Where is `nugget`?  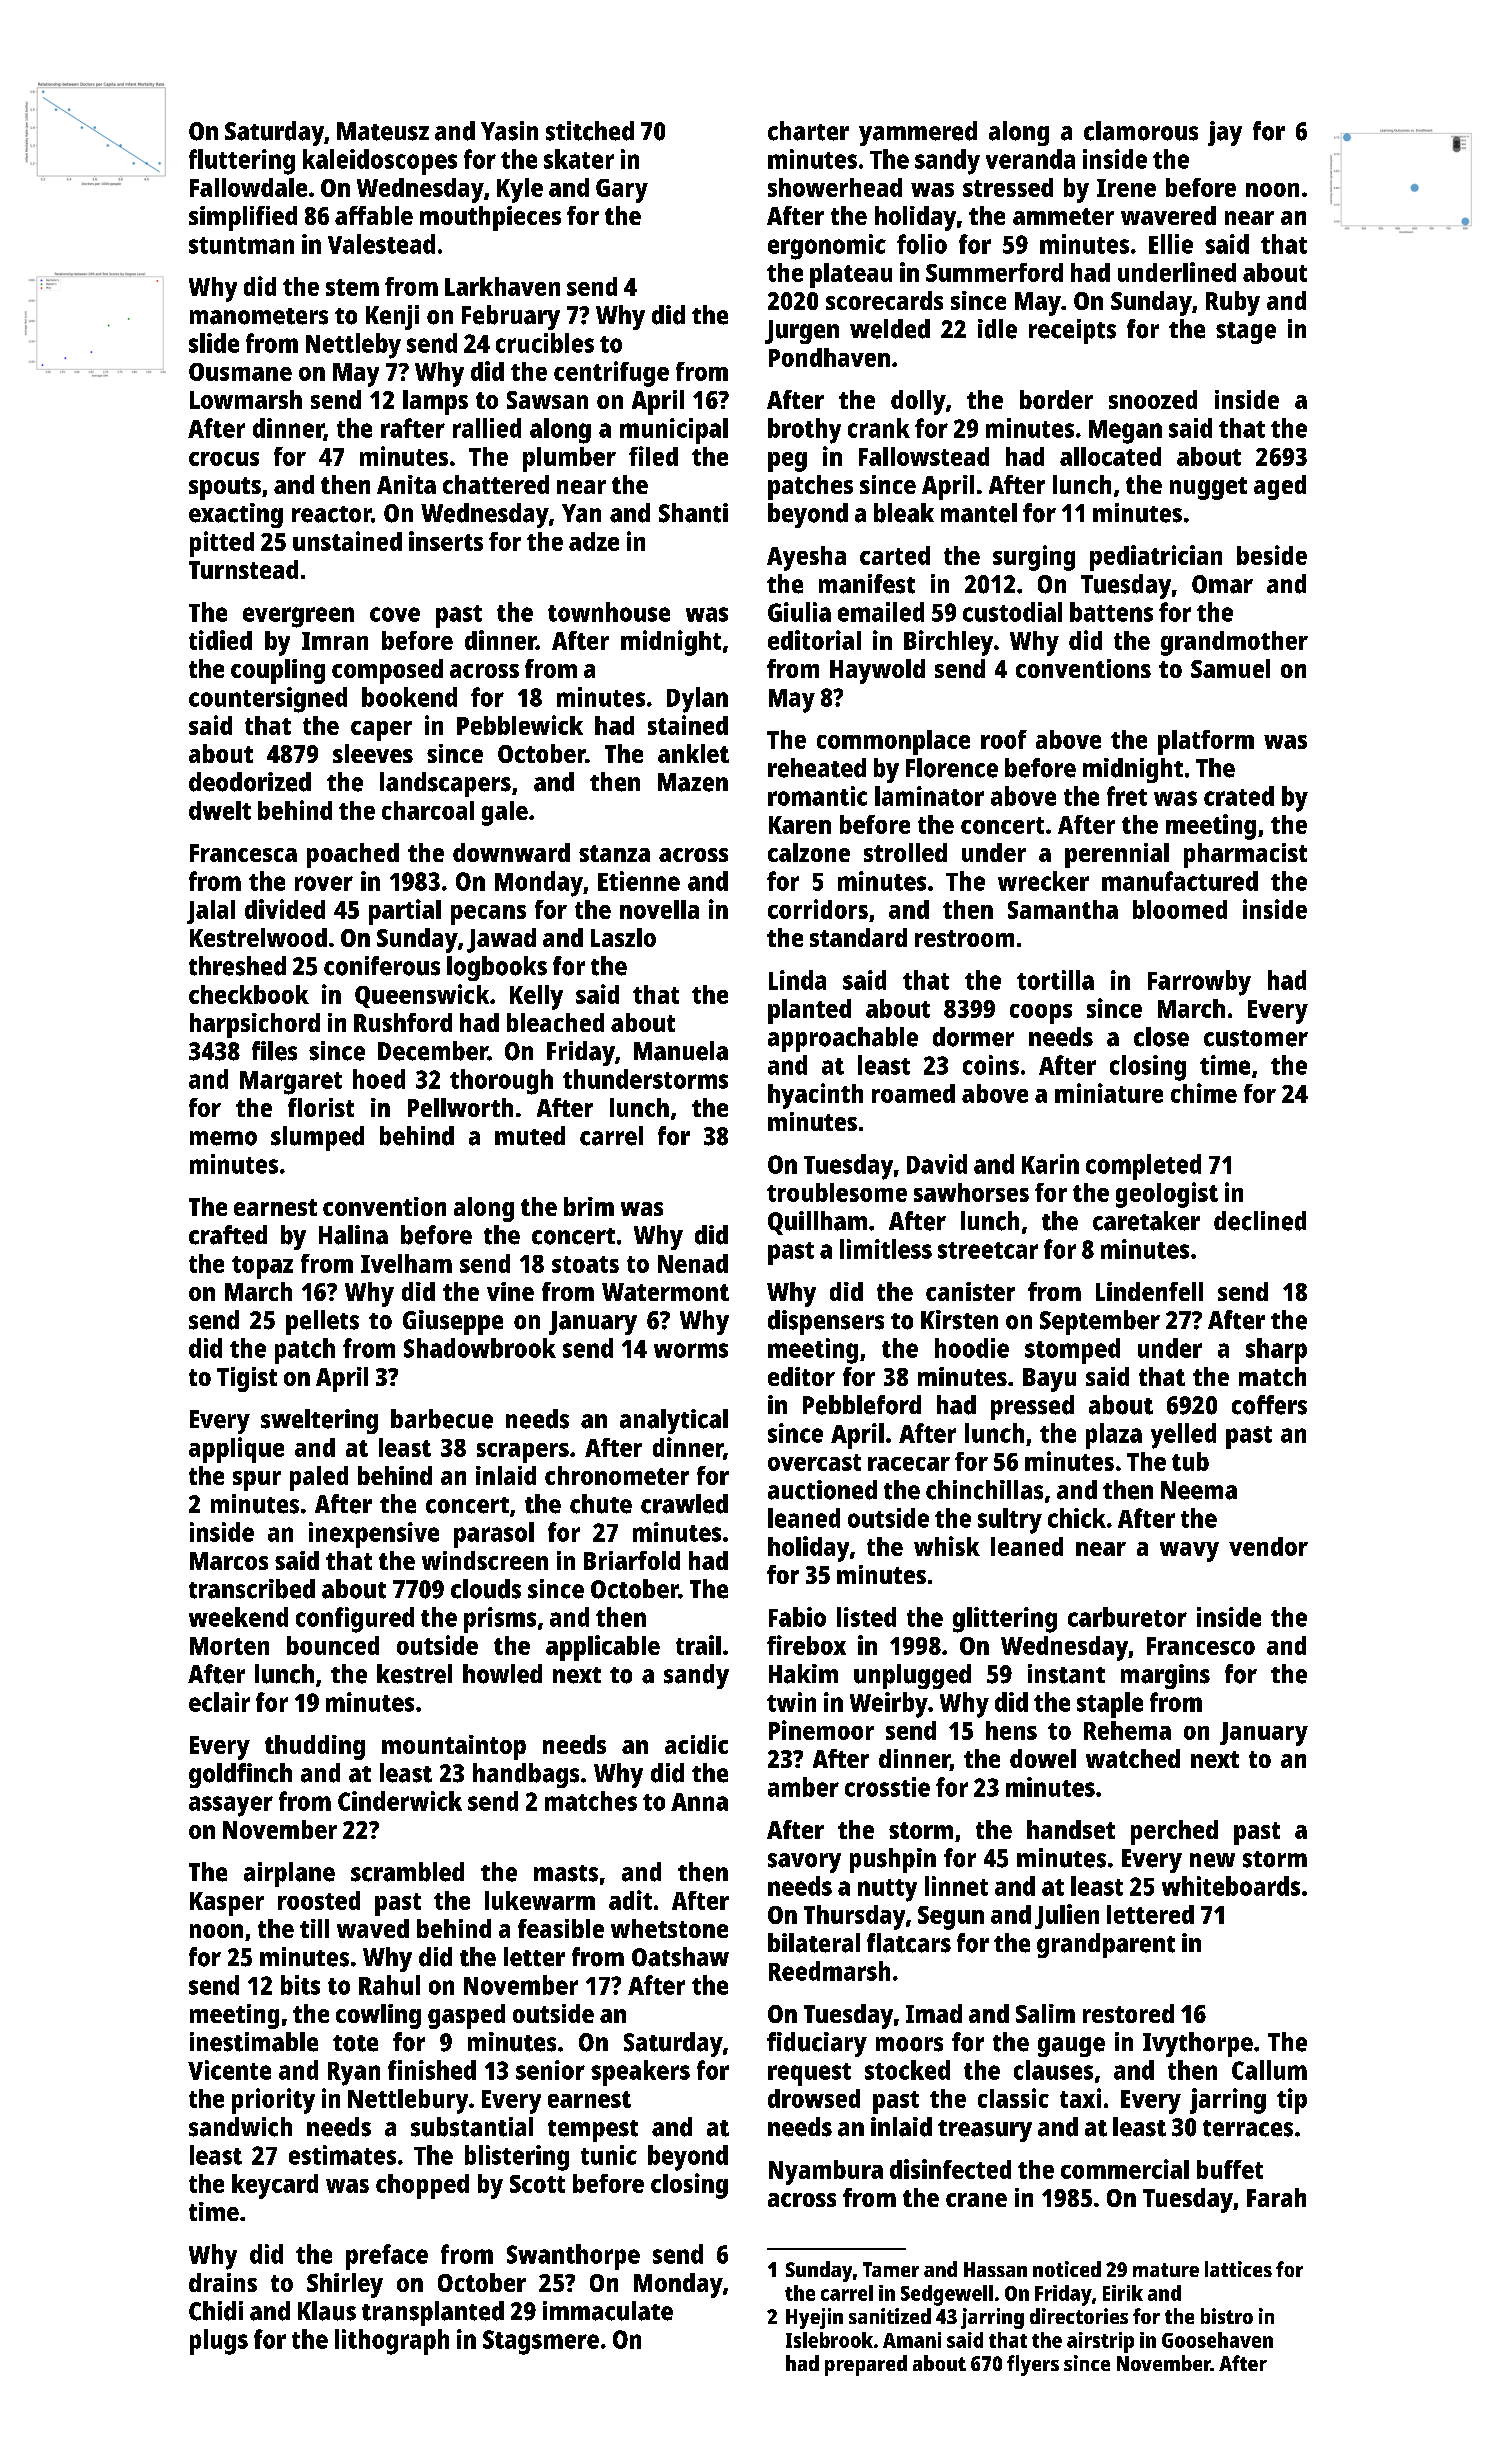
nugget is located at coordinates (1208, 488).
